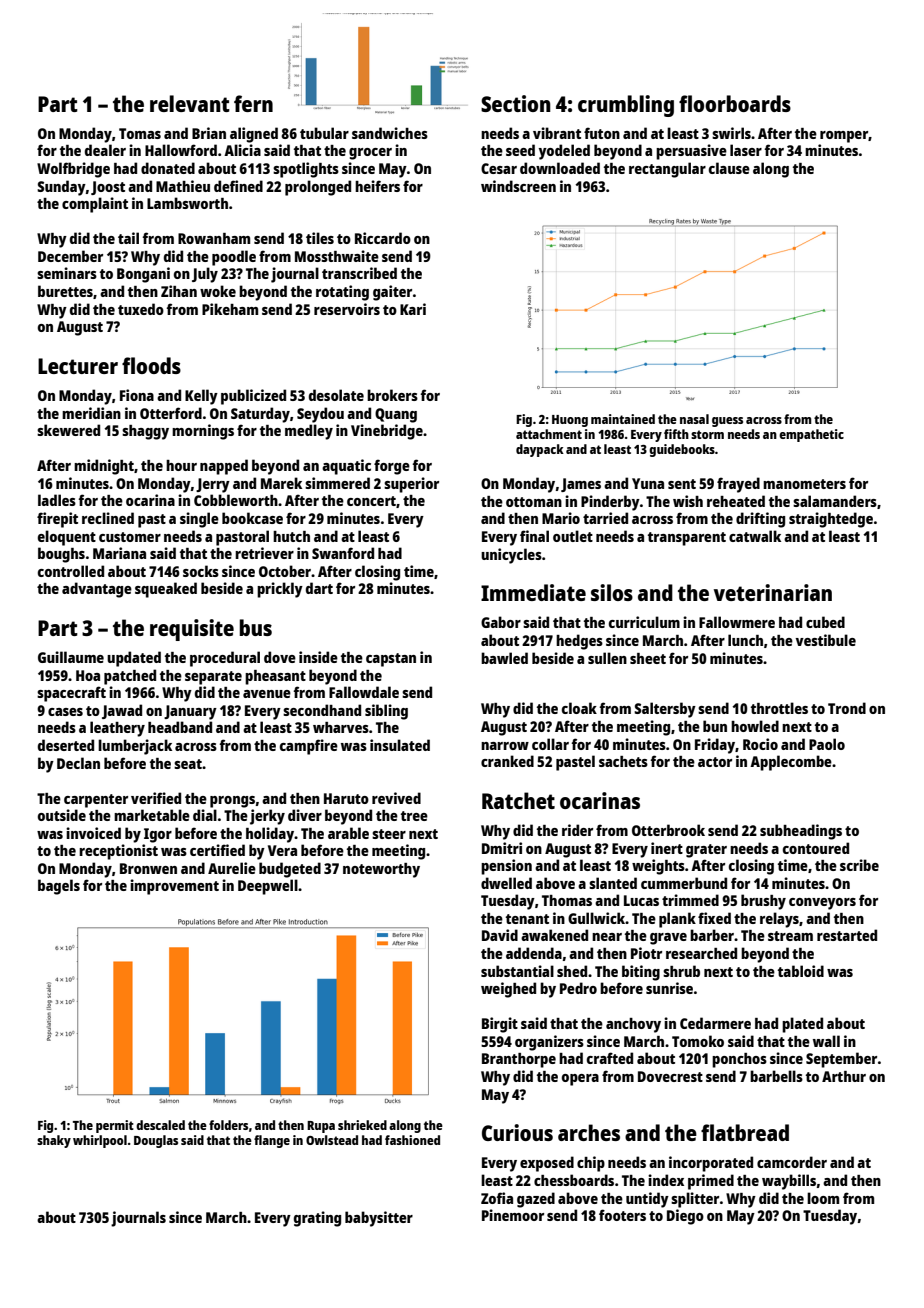 This image has width=924, height=1308. What do you see at coordinates (729, 168) in the image?
I see `clause` at bounding box center [729, 168].
